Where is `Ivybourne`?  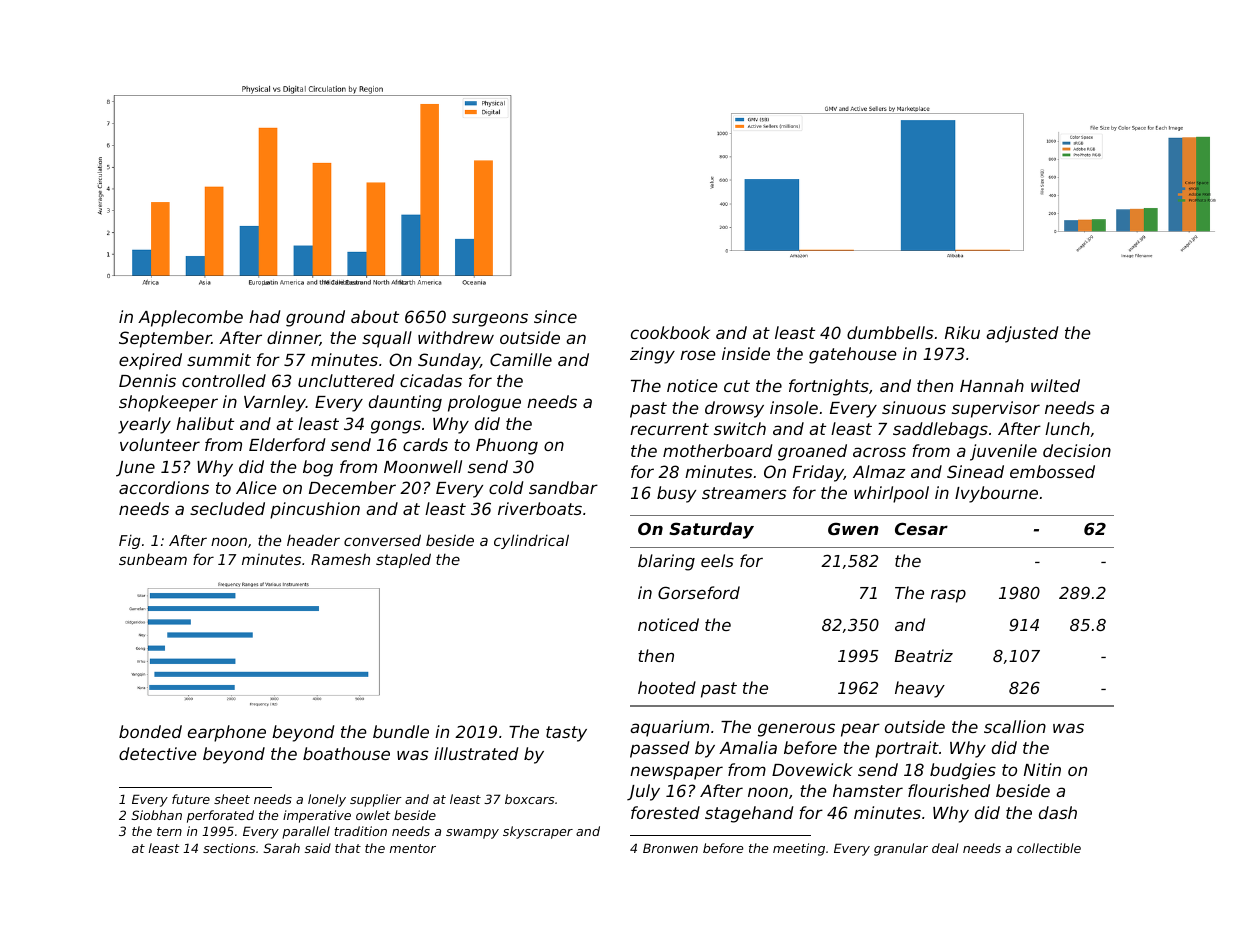
Ivybourne is located at coordinates (996, 494).
